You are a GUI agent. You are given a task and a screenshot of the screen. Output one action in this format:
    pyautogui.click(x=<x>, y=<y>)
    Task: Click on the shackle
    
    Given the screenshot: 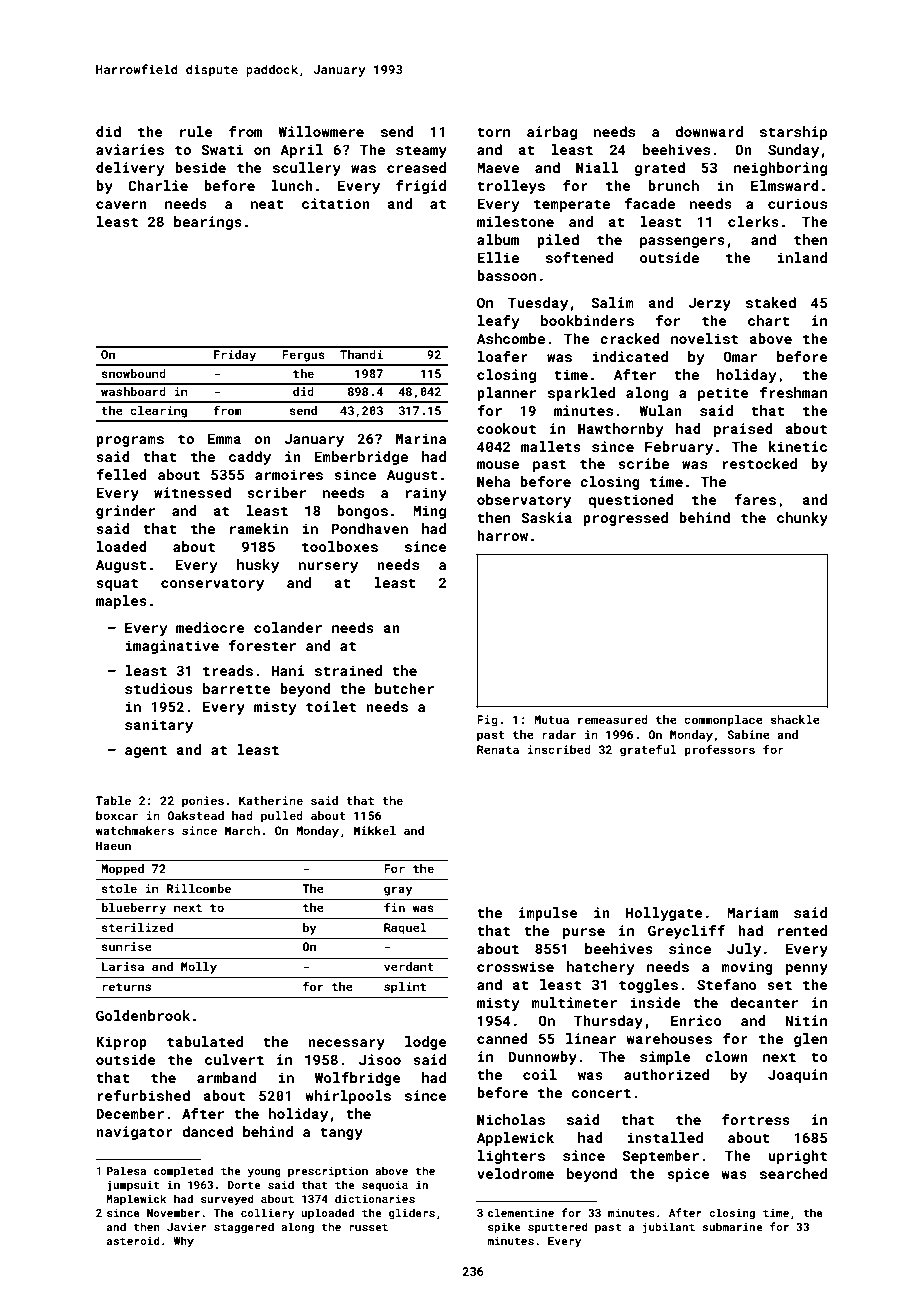 What is the action you would take?
    pyautogui.click(x=795, y=719)
